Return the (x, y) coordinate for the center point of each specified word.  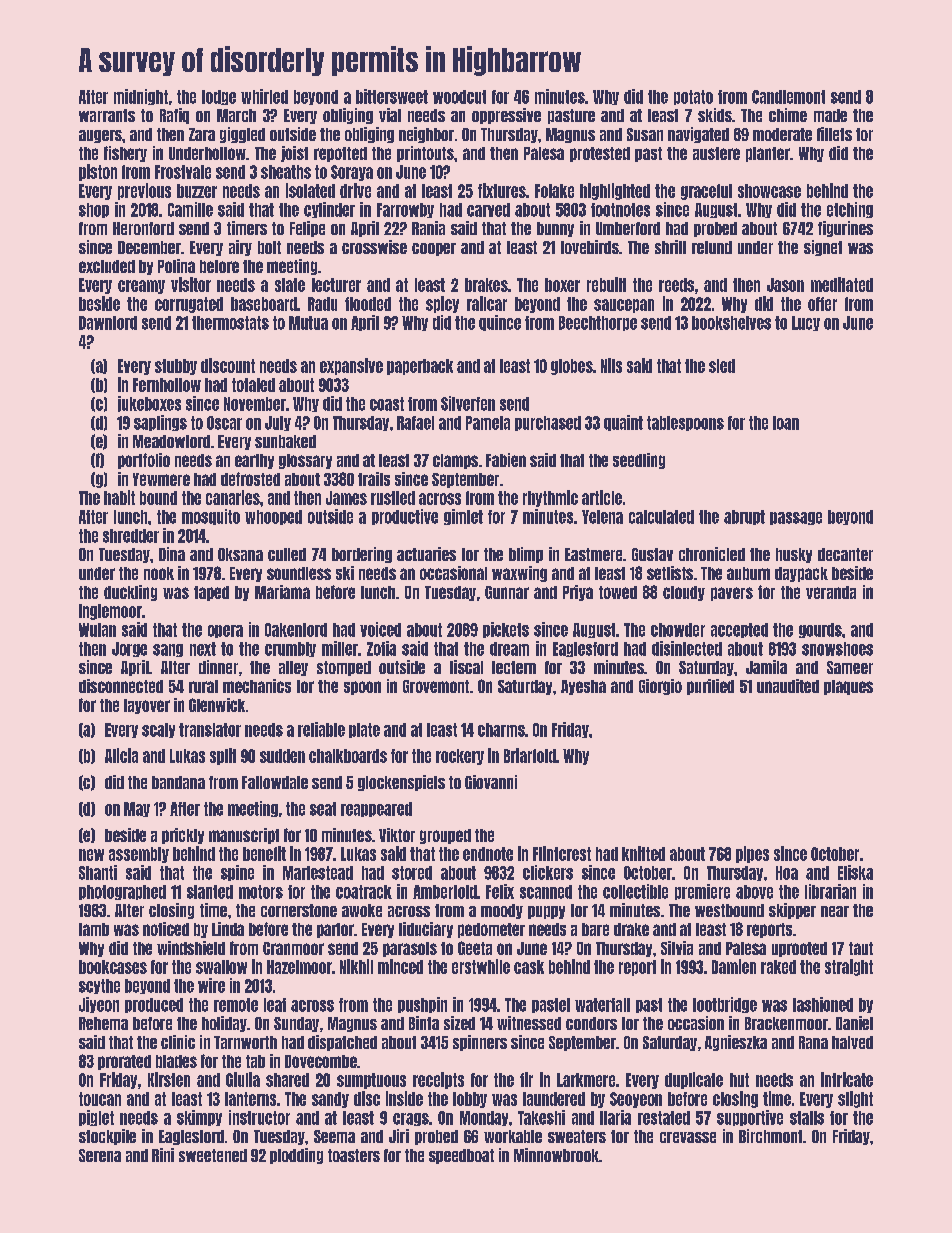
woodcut (459, 97)
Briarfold (530, 755)
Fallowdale (275, 782)
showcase (769, 191)
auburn (748, 573)
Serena (100, 1155)
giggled (242, 135)
